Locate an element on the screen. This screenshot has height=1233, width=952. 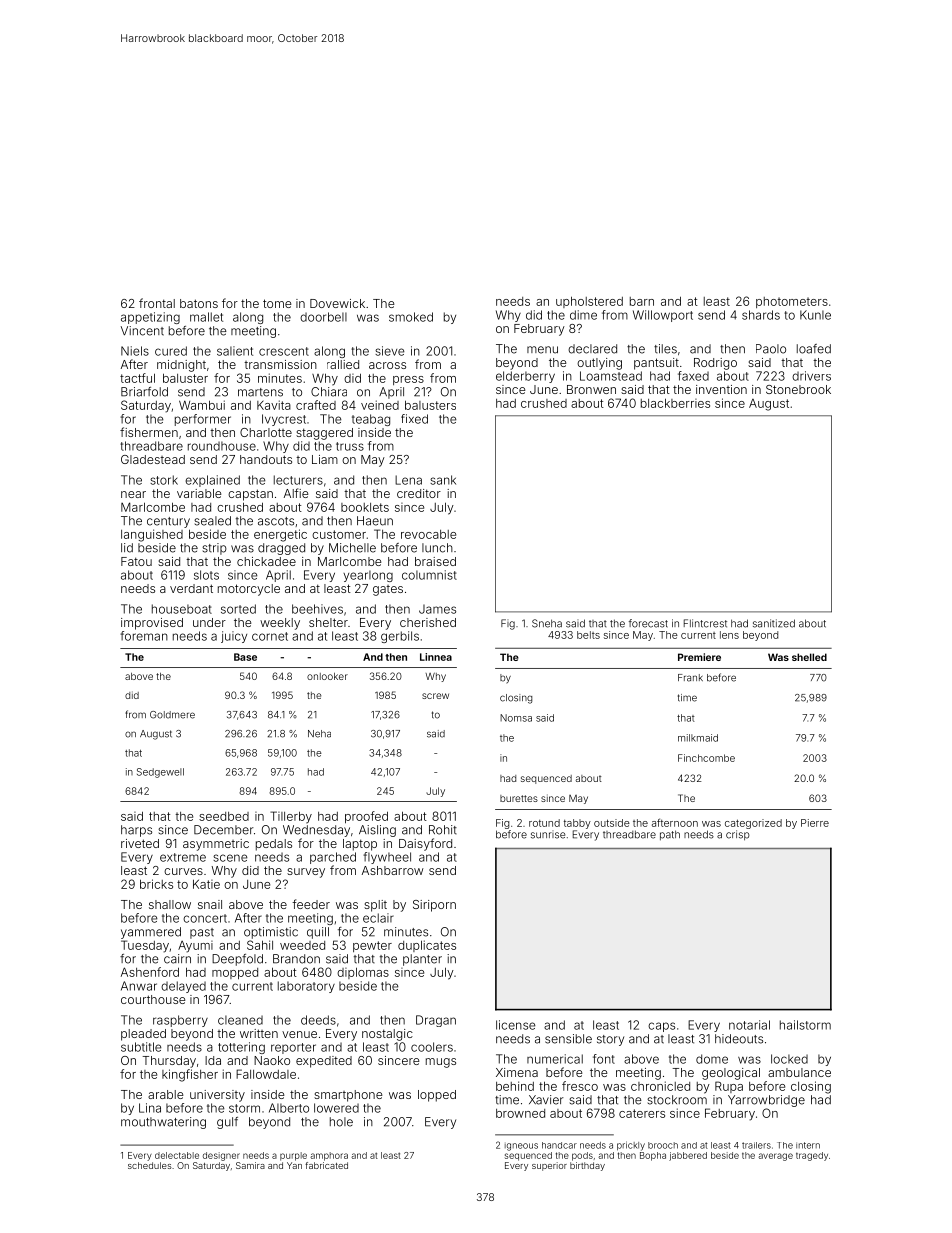
across is located at coordinates (387, 365).
